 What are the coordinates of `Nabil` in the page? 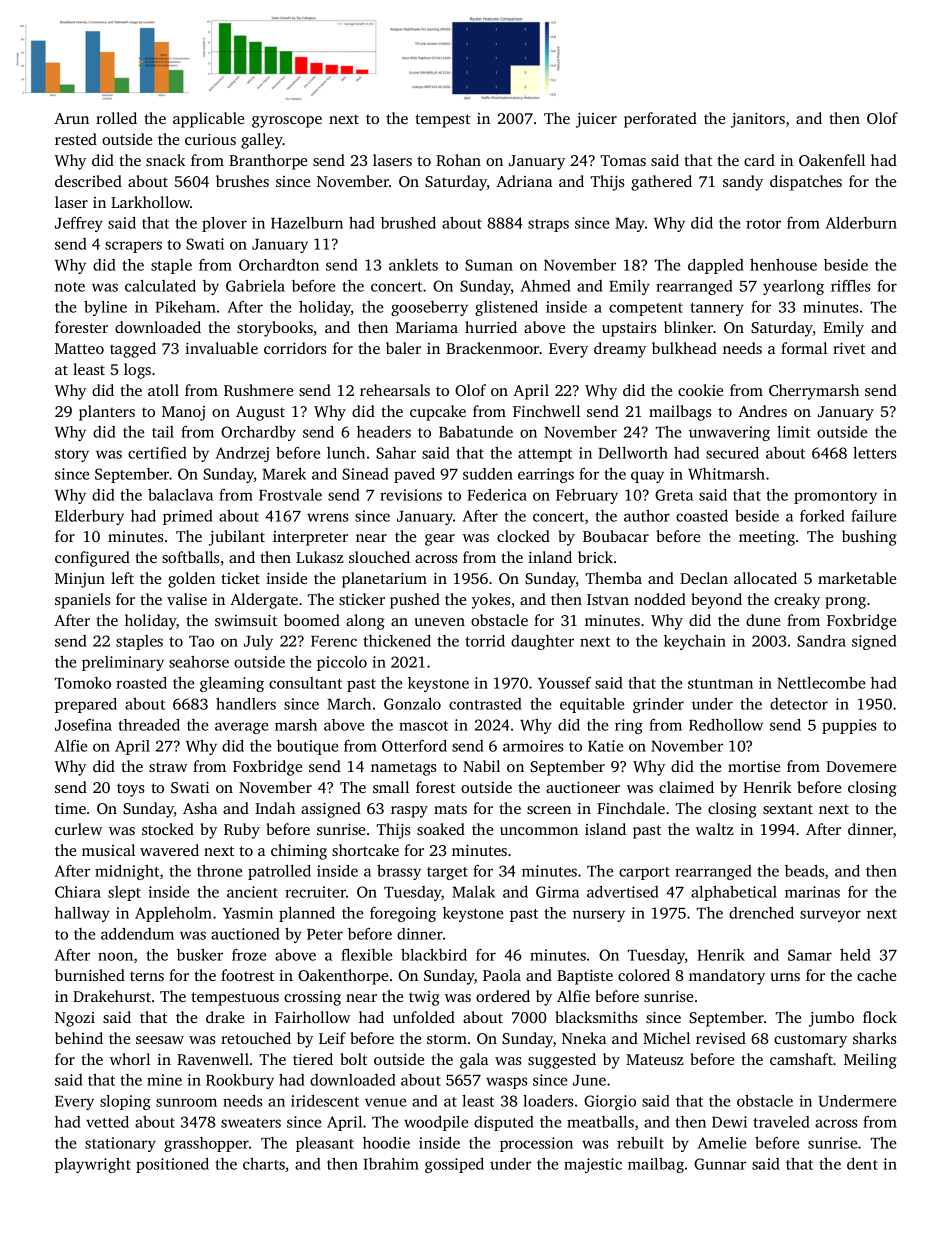 It's located at (481, 766).
